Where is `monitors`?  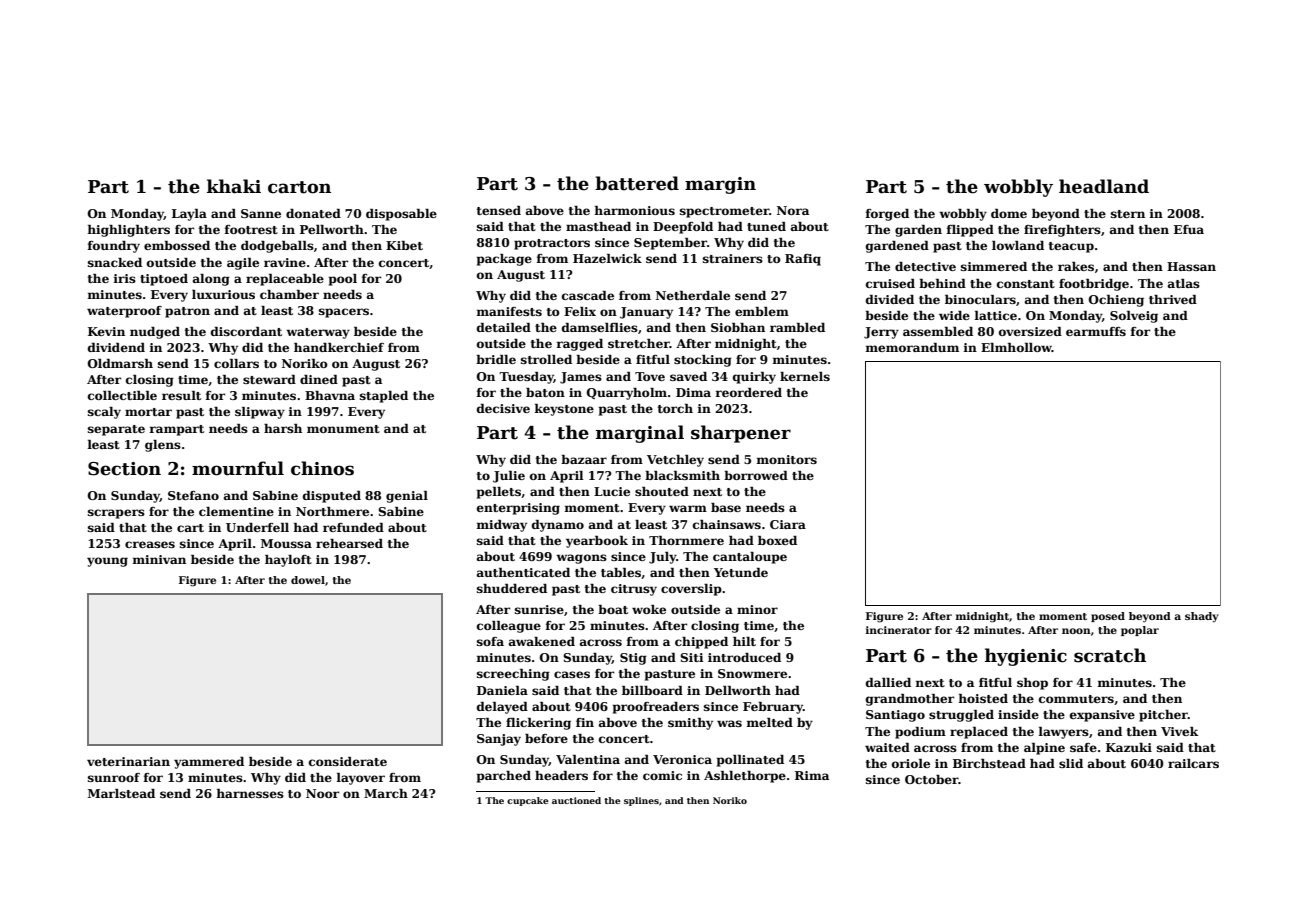
monitors is located at coordinates (786, 459).
